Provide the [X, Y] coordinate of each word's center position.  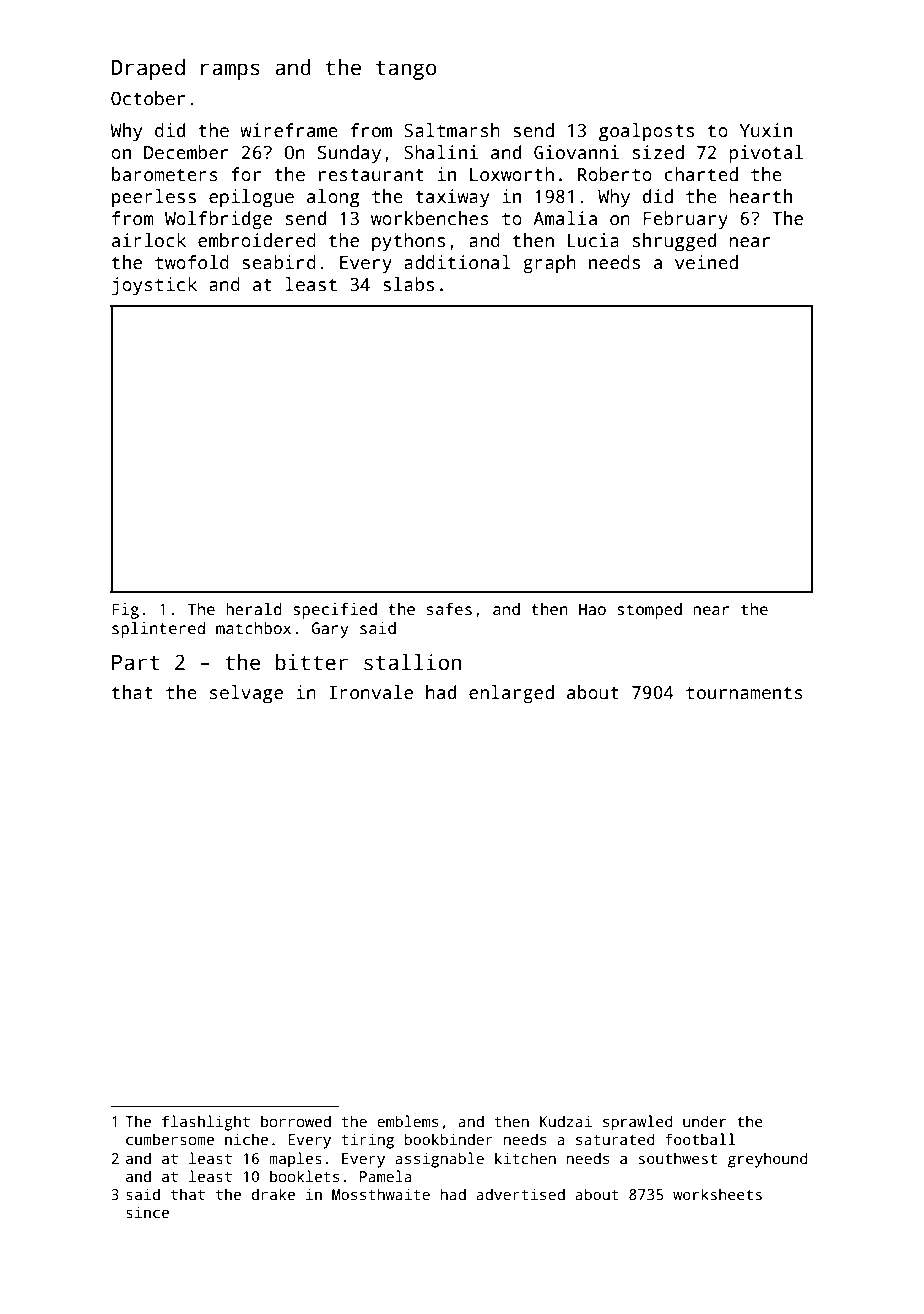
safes [449, 609]
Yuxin [766, 130]
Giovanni [576, 152]
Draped [148, 69]
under [704, 1121]
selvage [246, 694]
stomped [649, 611]
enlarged [511, 694]
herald [254, 609]
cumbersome [170, 1139]
